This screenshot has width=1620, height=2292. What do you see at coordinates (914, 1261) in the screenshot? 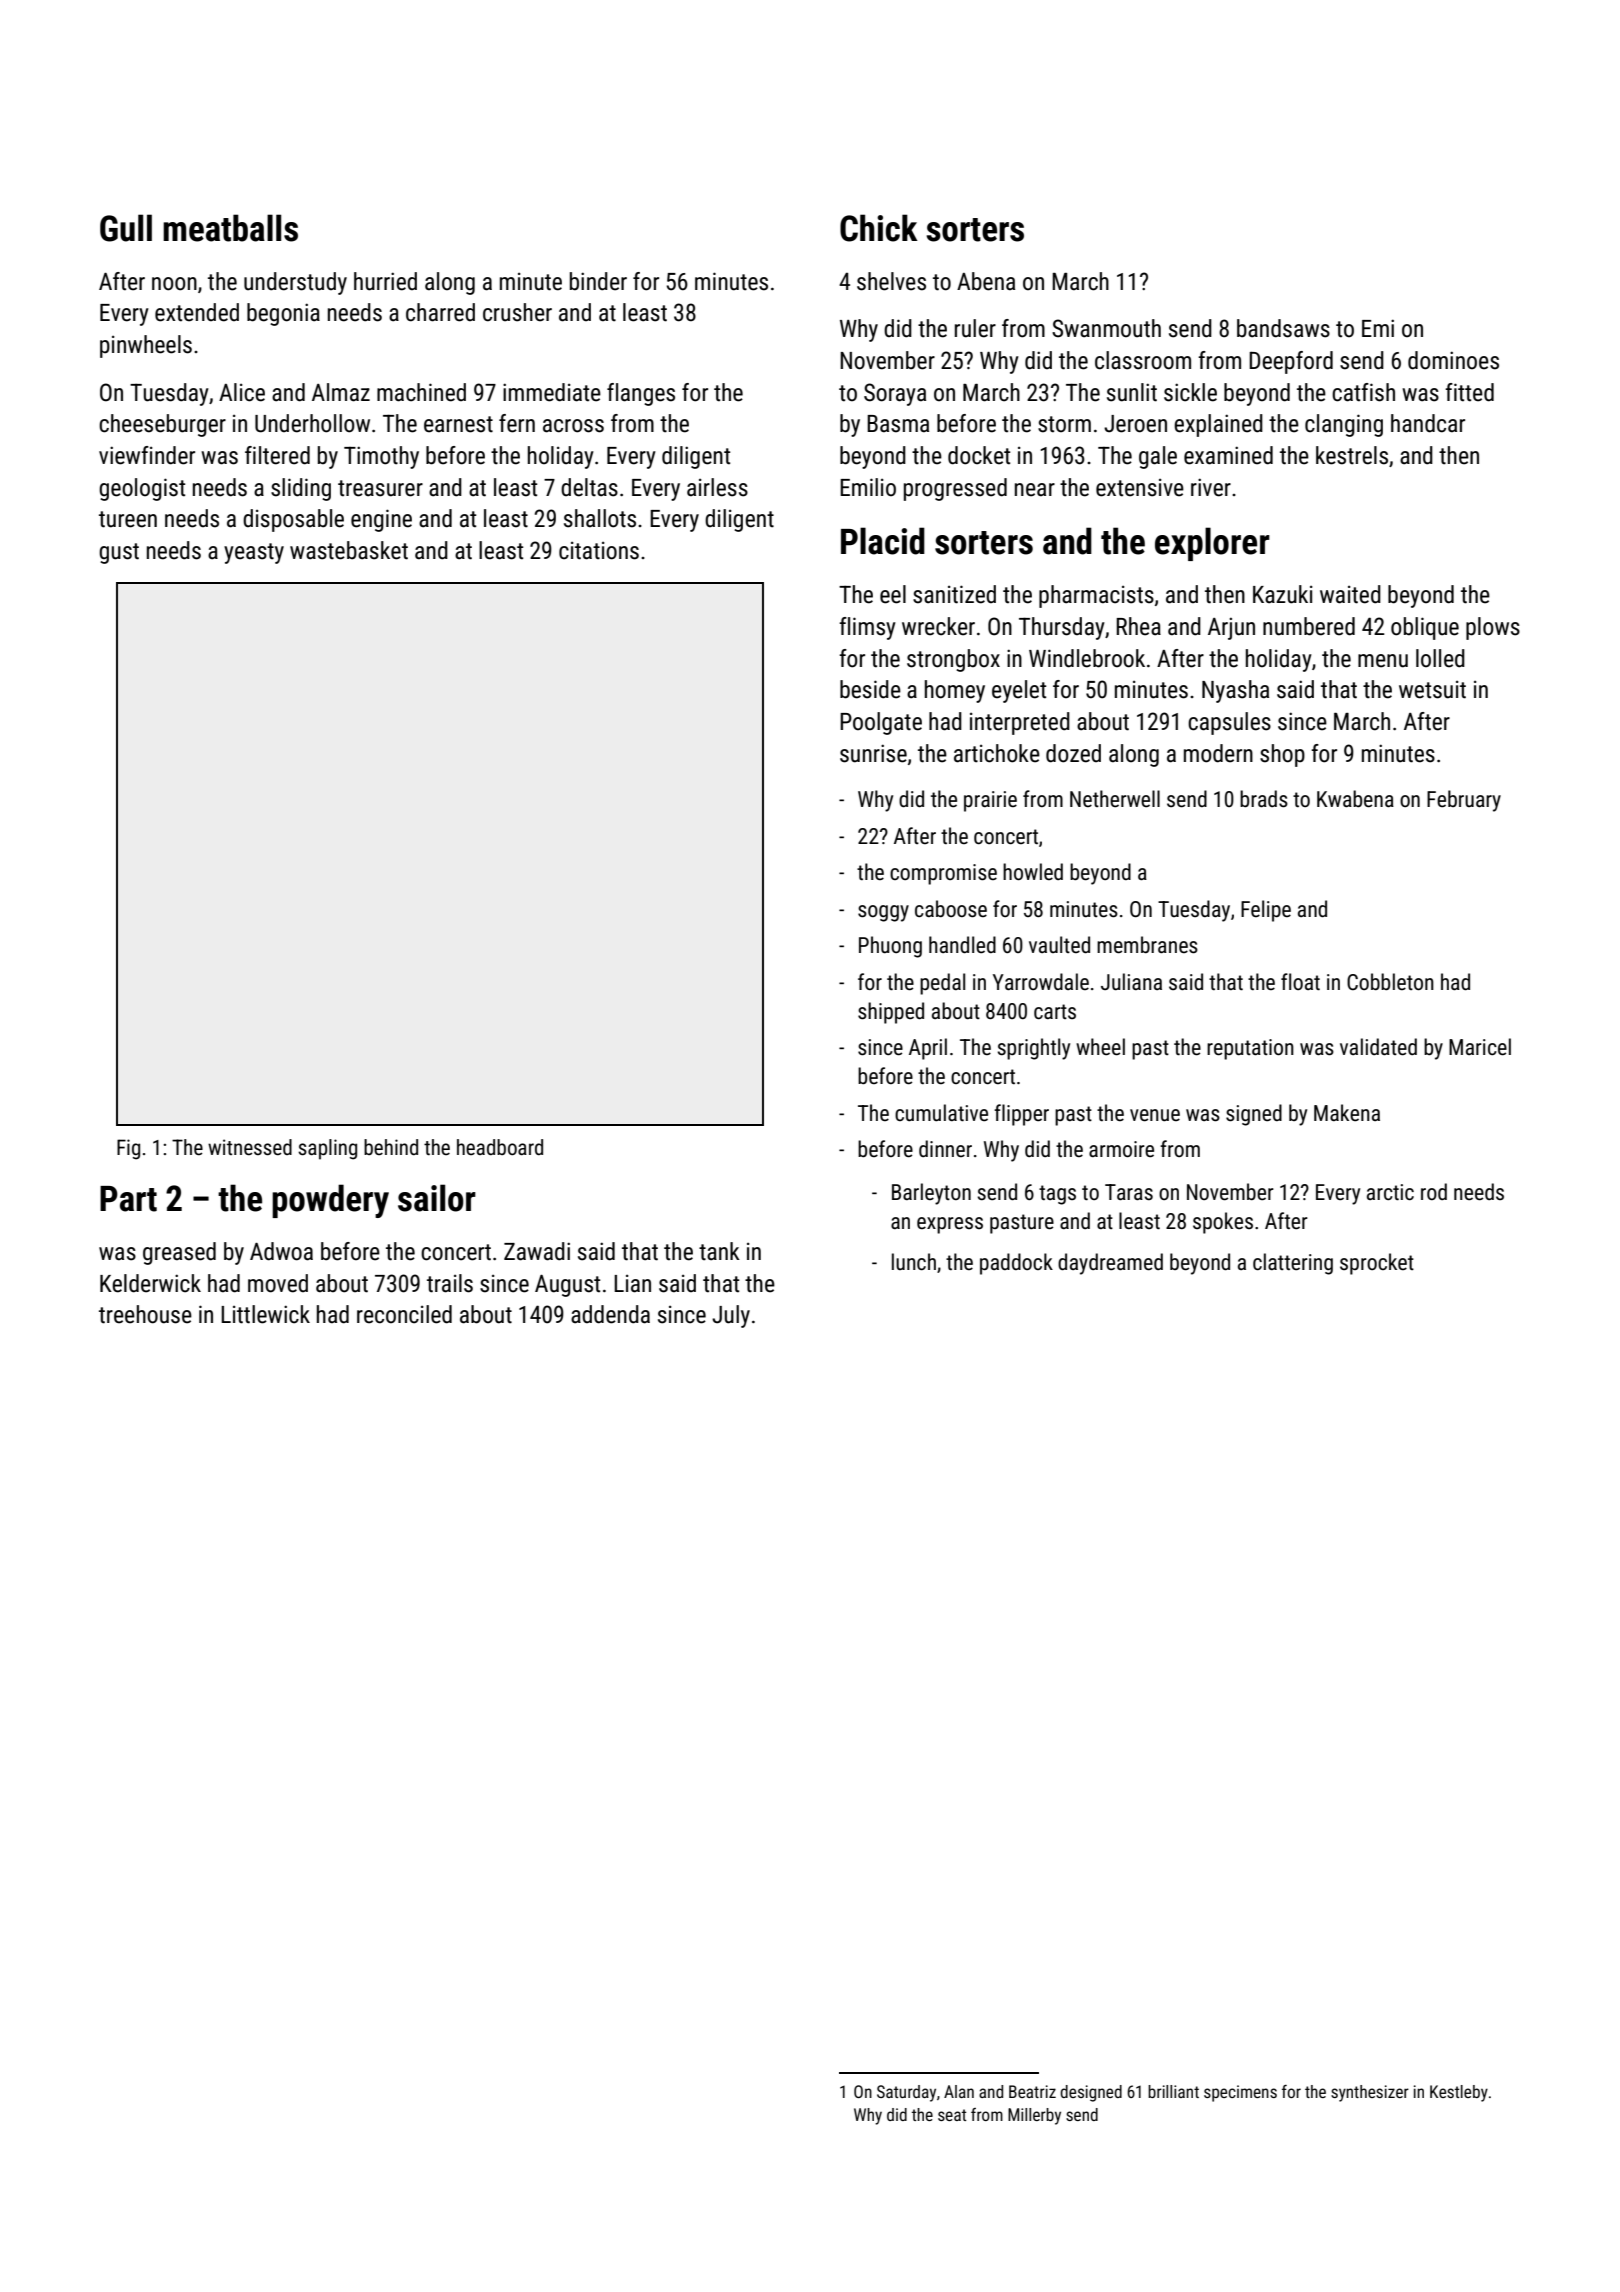
I see `lunch` at bounding box center [914, 1261].
